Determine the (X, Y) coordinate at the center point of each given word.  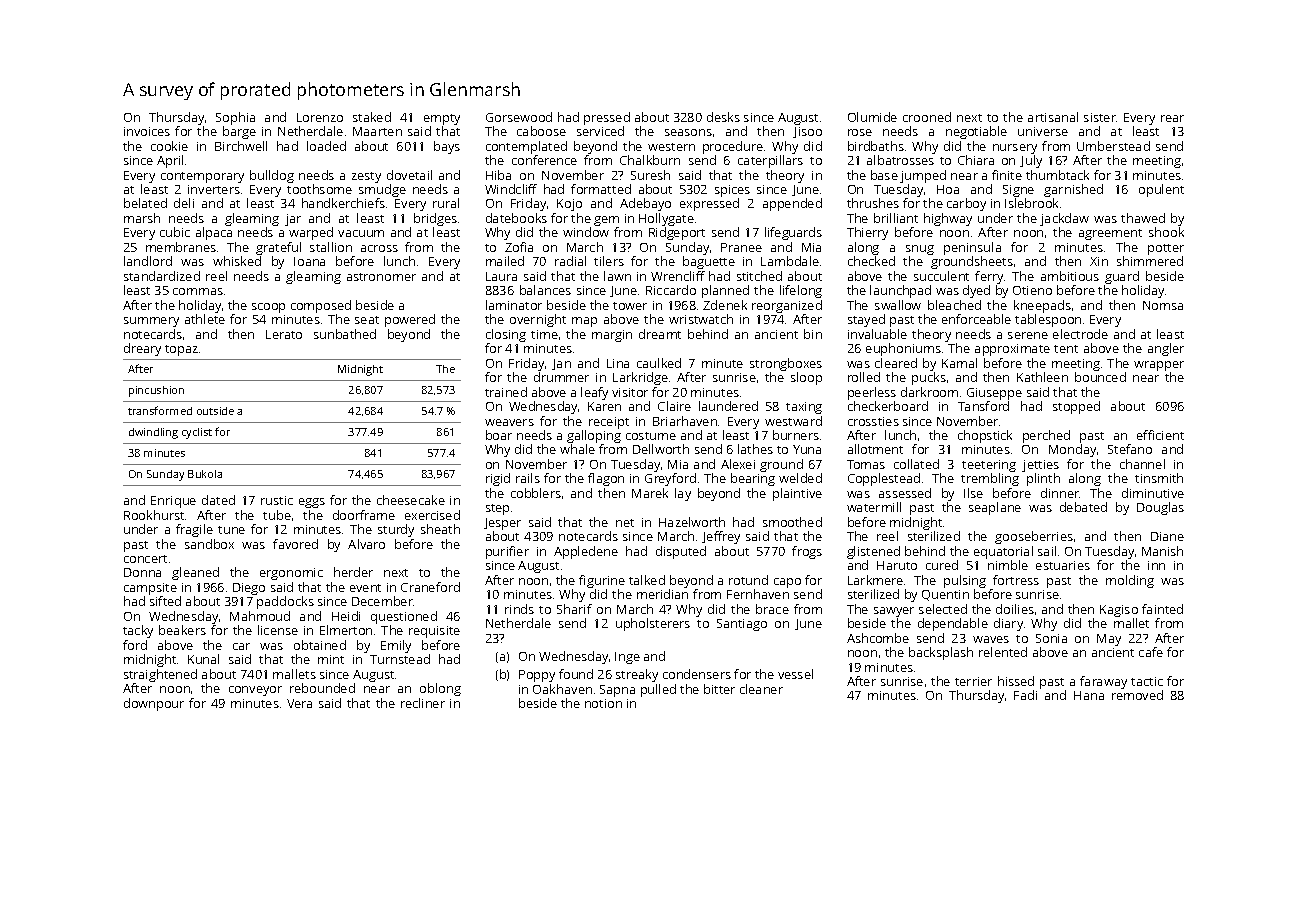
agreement (1110, 234)
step (497, 509)
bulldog (272, 176)
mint (331, 659)
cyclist (197, 433)
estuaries (1063, 565)
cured (942, 565)
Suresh (650, 175)
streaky (637, 675)
